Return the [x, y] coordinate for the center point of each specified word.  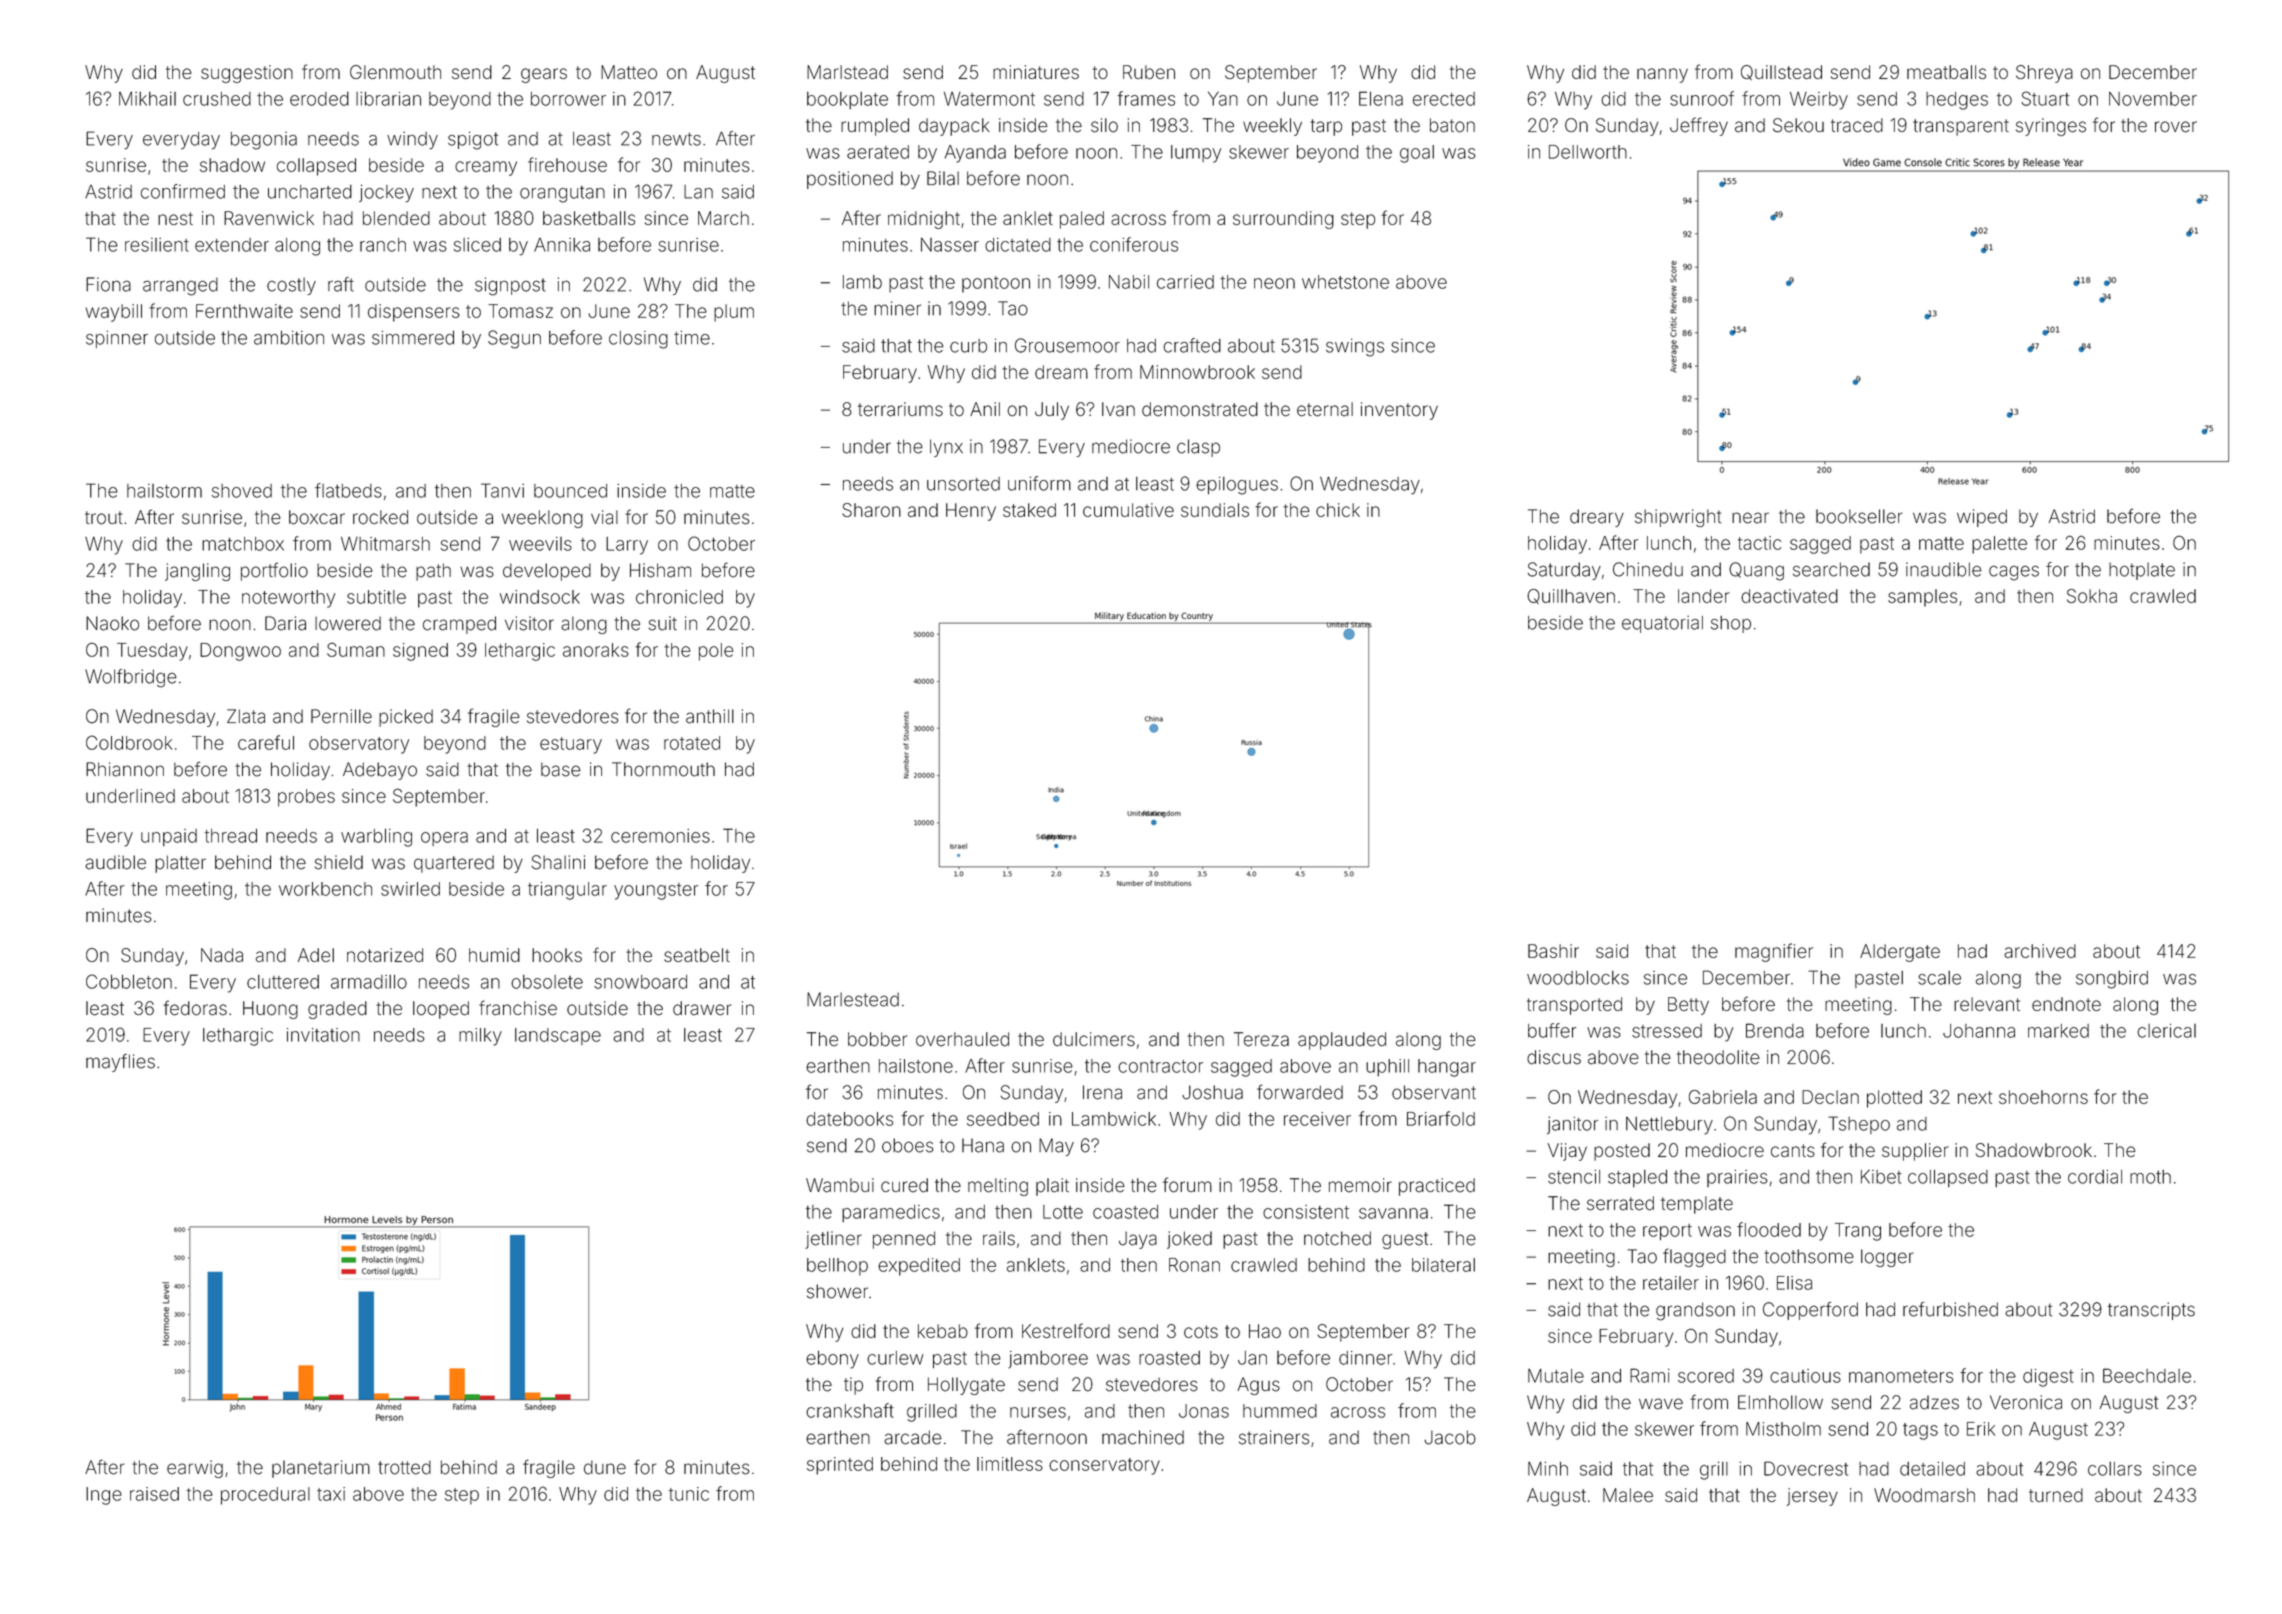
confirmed [183, 191]
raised [154, 1494]
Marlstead [847, 72]
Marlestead [853, 999]
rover [2176, 127]
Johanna [1979, 1031]
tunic [689, 1494]
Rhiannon [125, 769]
